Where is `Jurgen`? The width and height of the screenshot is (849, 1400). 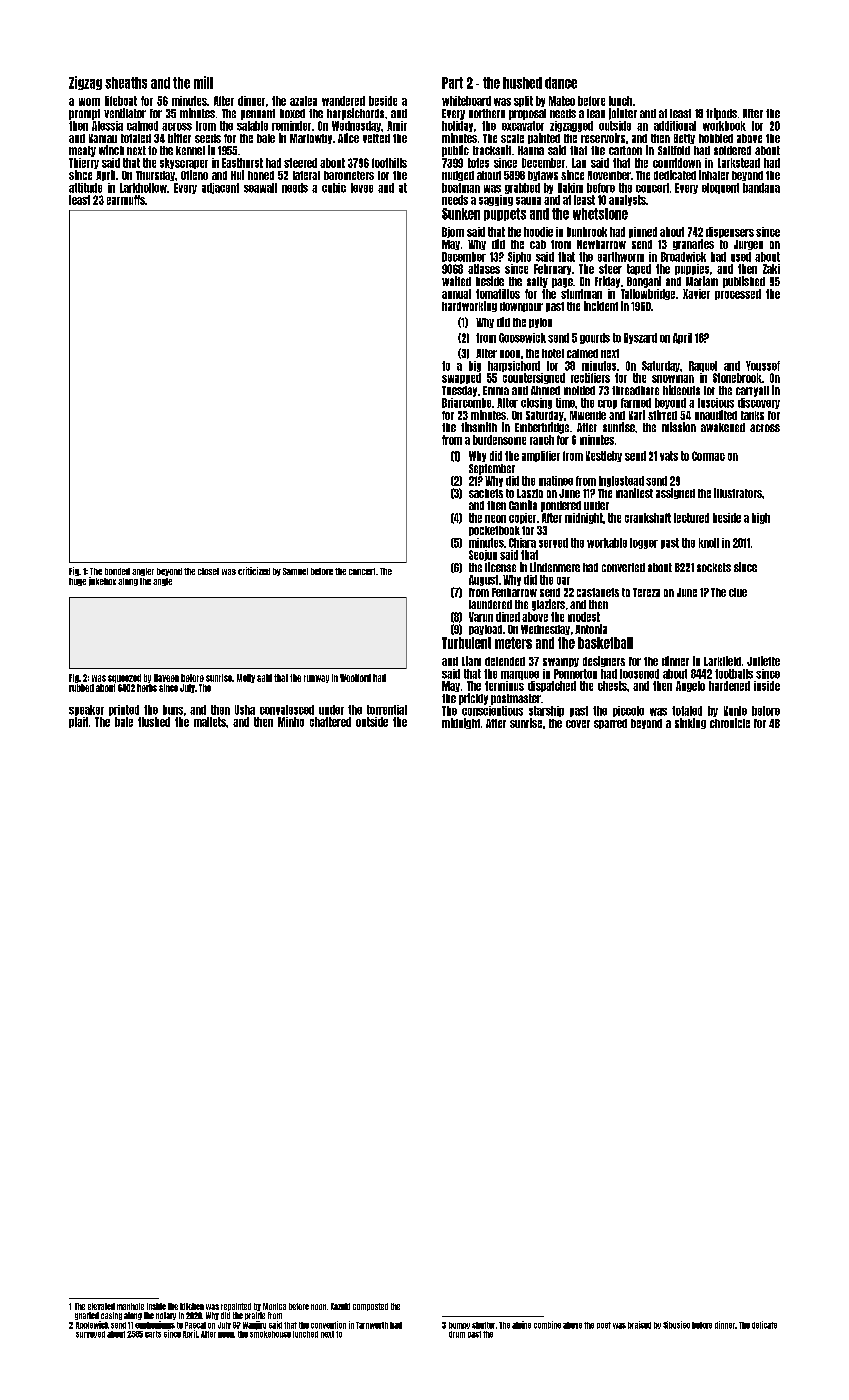 Jurgen is located at coordinates (748, 245).
